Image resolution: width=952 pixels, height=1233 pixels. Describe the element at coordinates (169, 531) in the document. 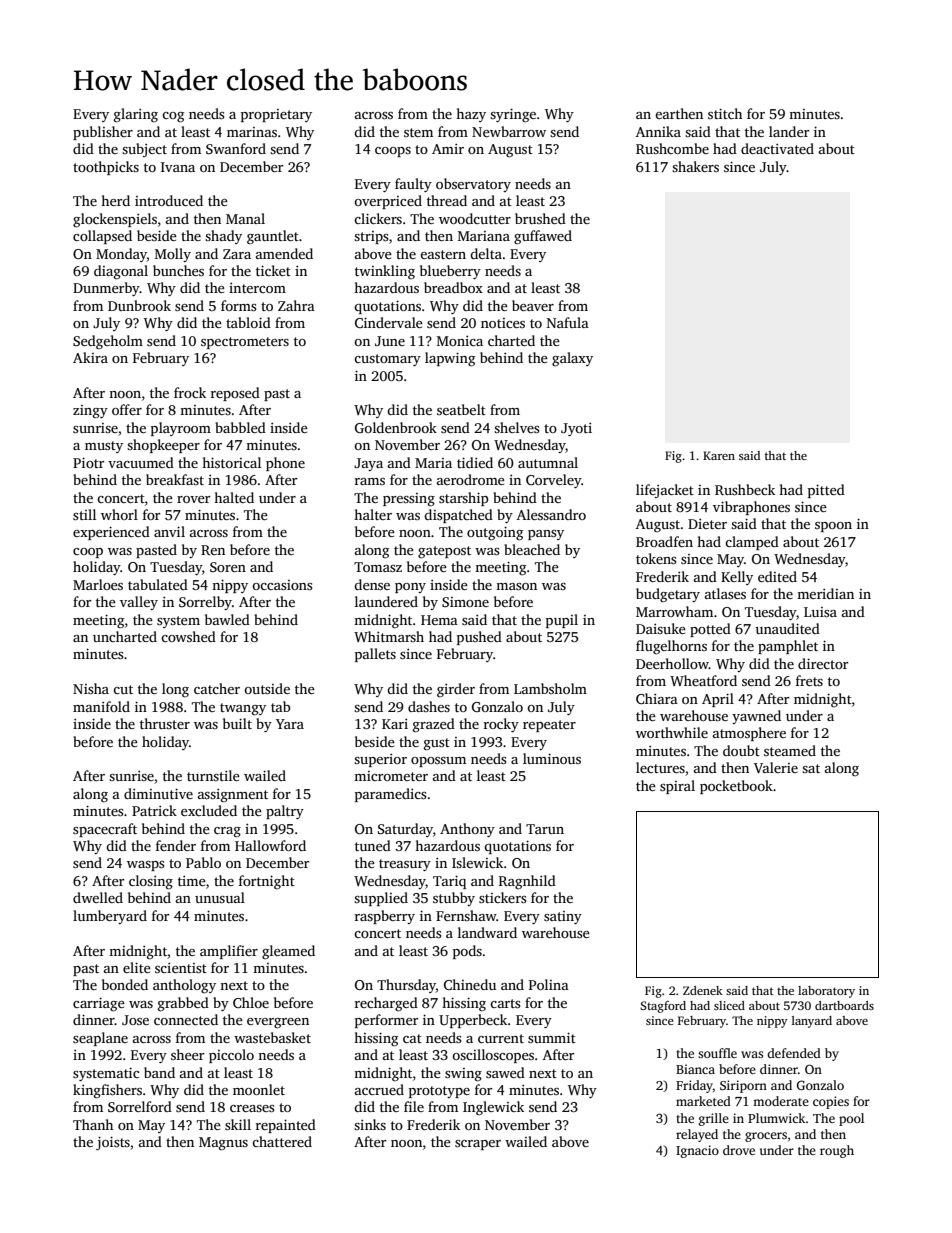

I see `anvil` at that location.
